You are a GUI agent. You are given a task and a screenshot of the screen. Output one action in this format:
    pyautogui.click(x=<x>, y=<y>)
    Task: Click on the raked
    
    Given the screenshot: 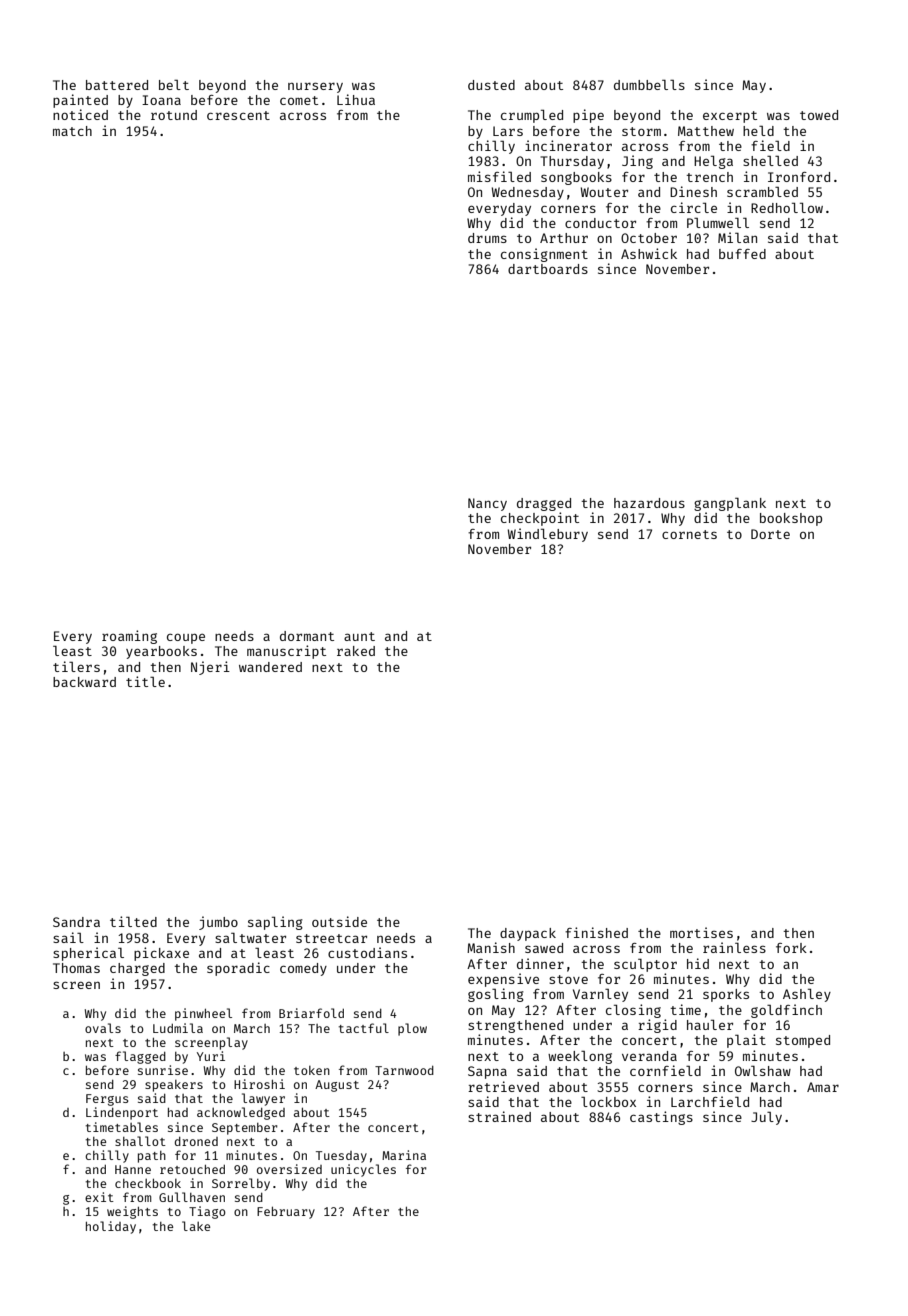 What is the action you would take?
    pyautogui.click(x=356, y=651)
